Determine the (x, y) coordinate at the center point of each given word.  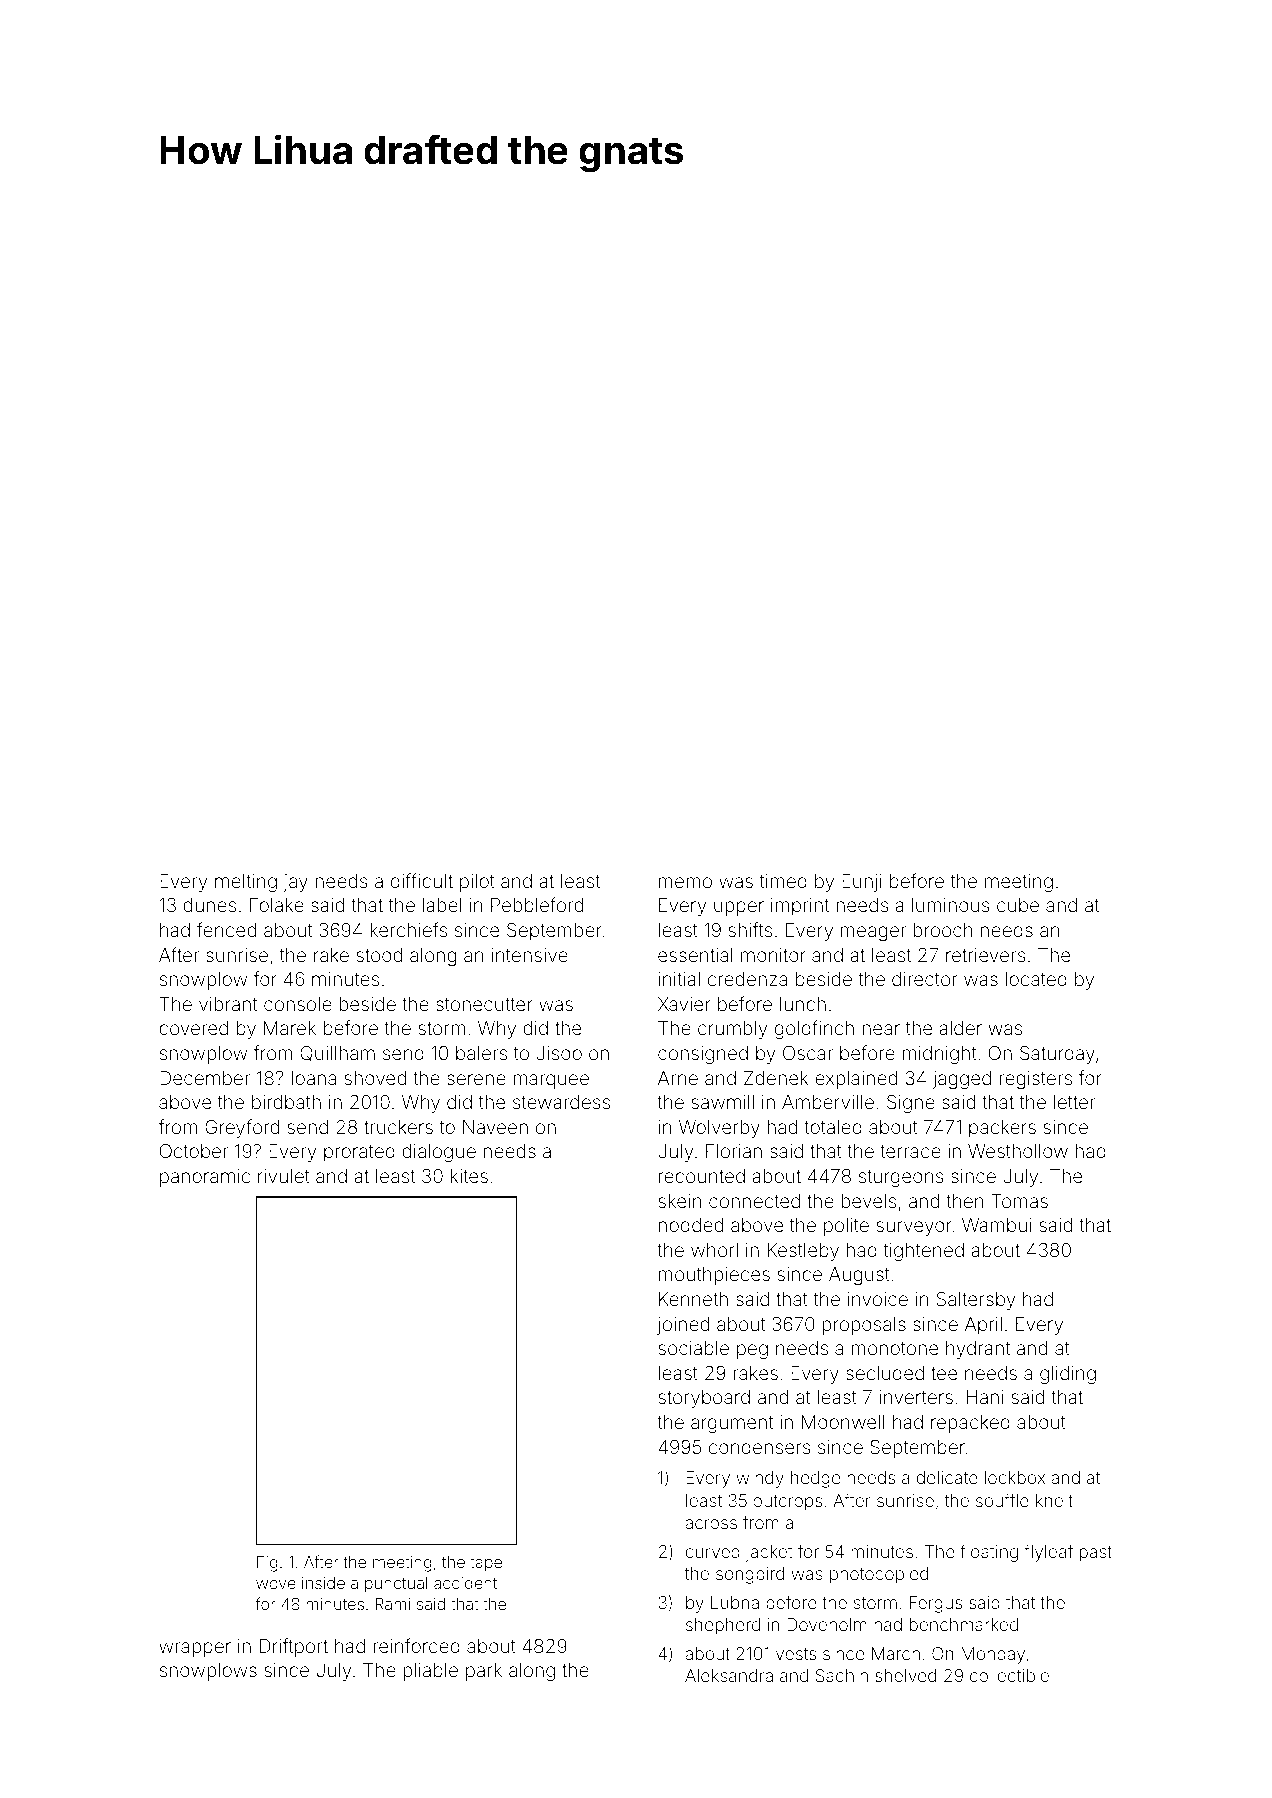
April (983, 1326)
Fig (267, 1564)
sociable (693, 1348)
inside (323, 1583)
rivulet (284, 1176)
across (711, 1524)
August (859, 1276)
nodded (691, 1225)
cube (1018, 905)
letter (1074, 1102)
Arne (678, 1078)
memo (685, 882)
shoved (375, 1078)
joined (683, 1326)
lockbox (1015, 1477)
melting (246, 883)
